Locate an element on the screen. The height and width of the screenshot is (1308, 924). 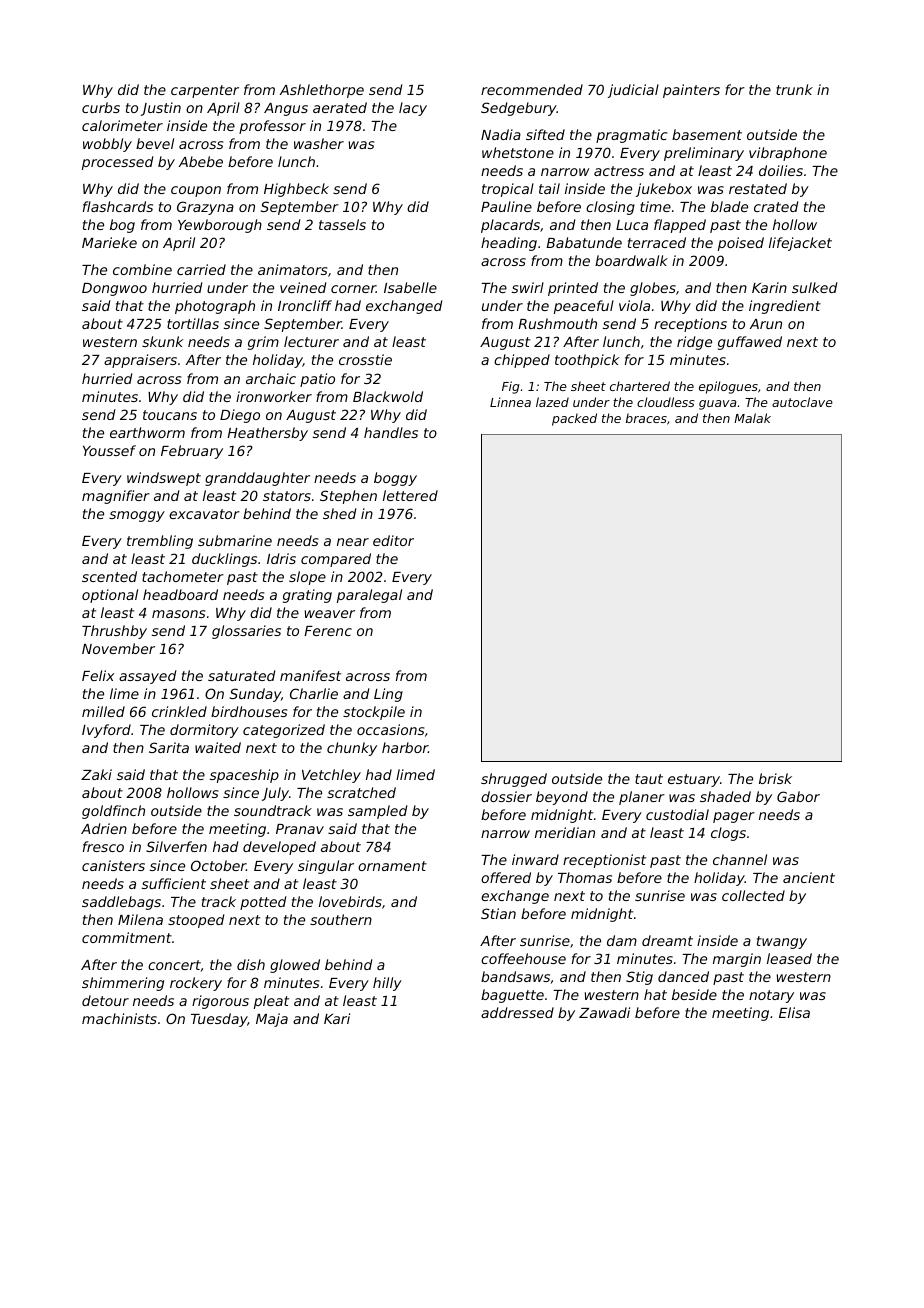
veined is located at coordinates (303, 287).
